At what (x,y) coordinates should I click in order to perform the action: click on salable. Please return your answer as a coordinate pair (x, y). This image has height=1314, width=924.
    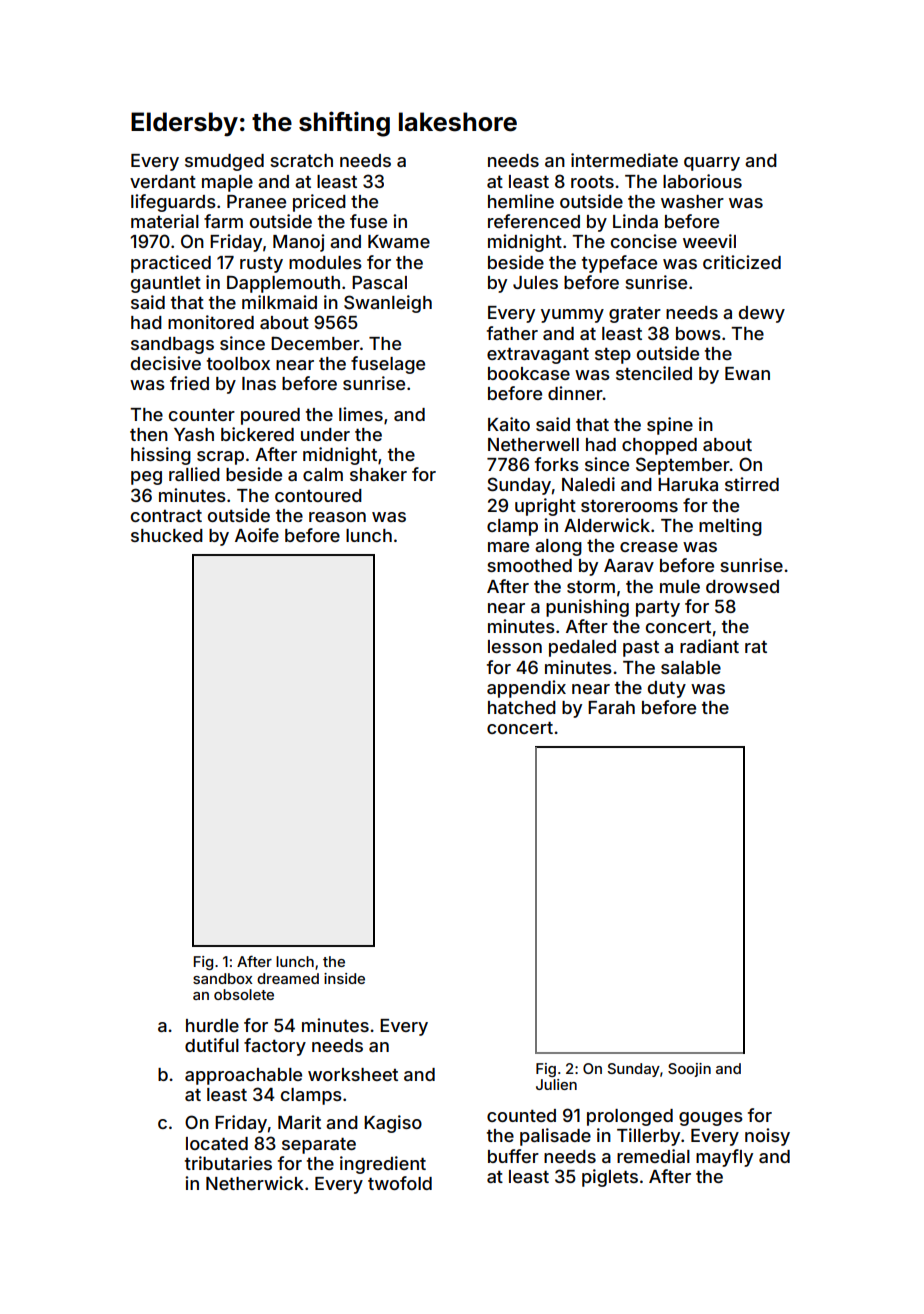
    Looking at the image, I should click on (691, 667).
